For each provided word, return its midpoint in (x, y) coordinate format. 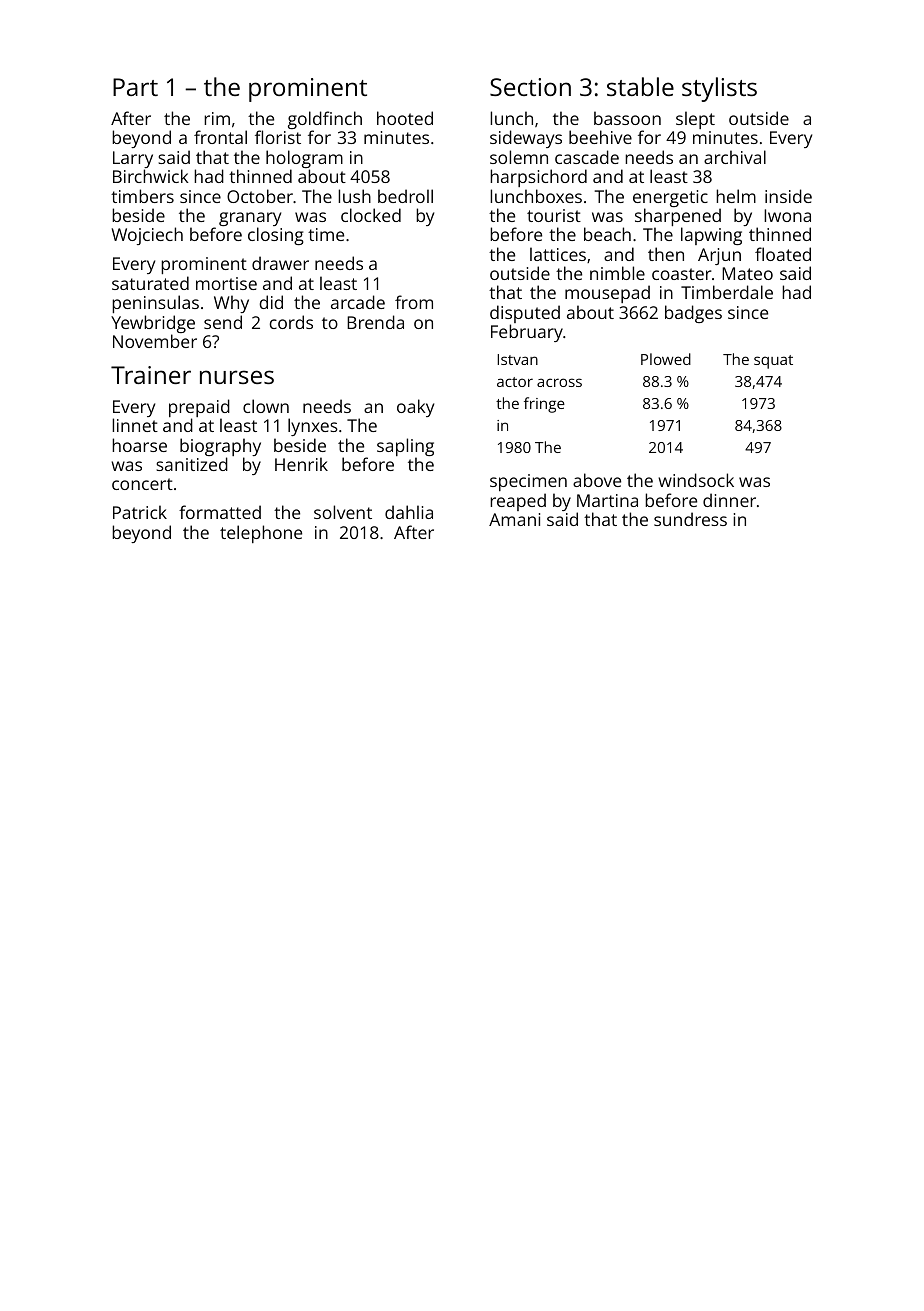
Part (135, 87)
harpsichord (538, 178)
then (666, 254)
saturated (150, 283)
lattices (558, 254)
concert (142, 484)
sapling (405, 447)
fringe (544, 405)
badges (693, 314)
